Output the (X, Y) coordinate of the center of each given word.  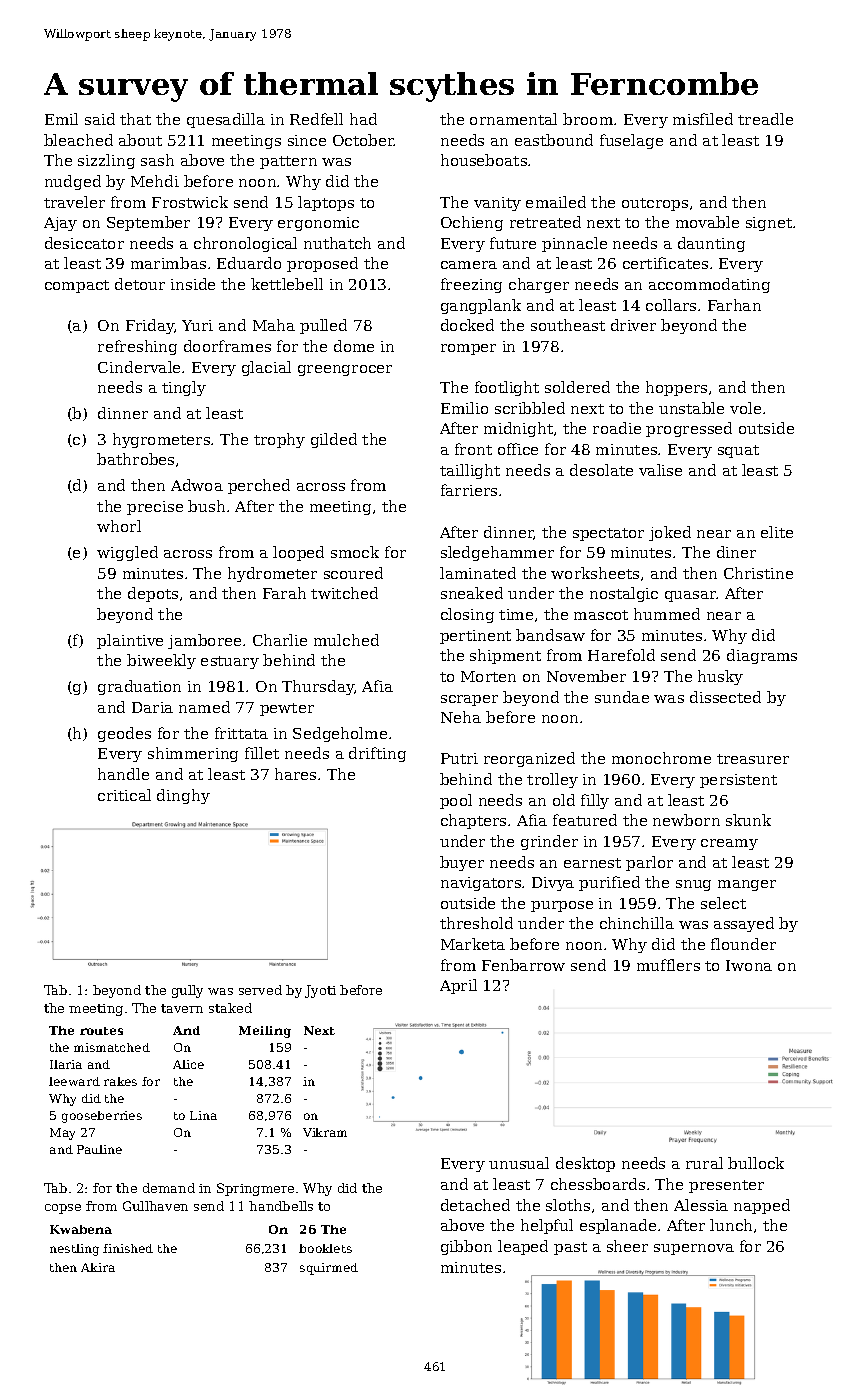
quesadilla (226, 120)
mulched (346, 640)
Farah (284, 593)
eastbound (554, 140)
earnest (592, 863)
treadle (765, 119)
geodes (124, 734)
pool (456, 801)
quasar (691, 596)
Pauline (99, 1149)
